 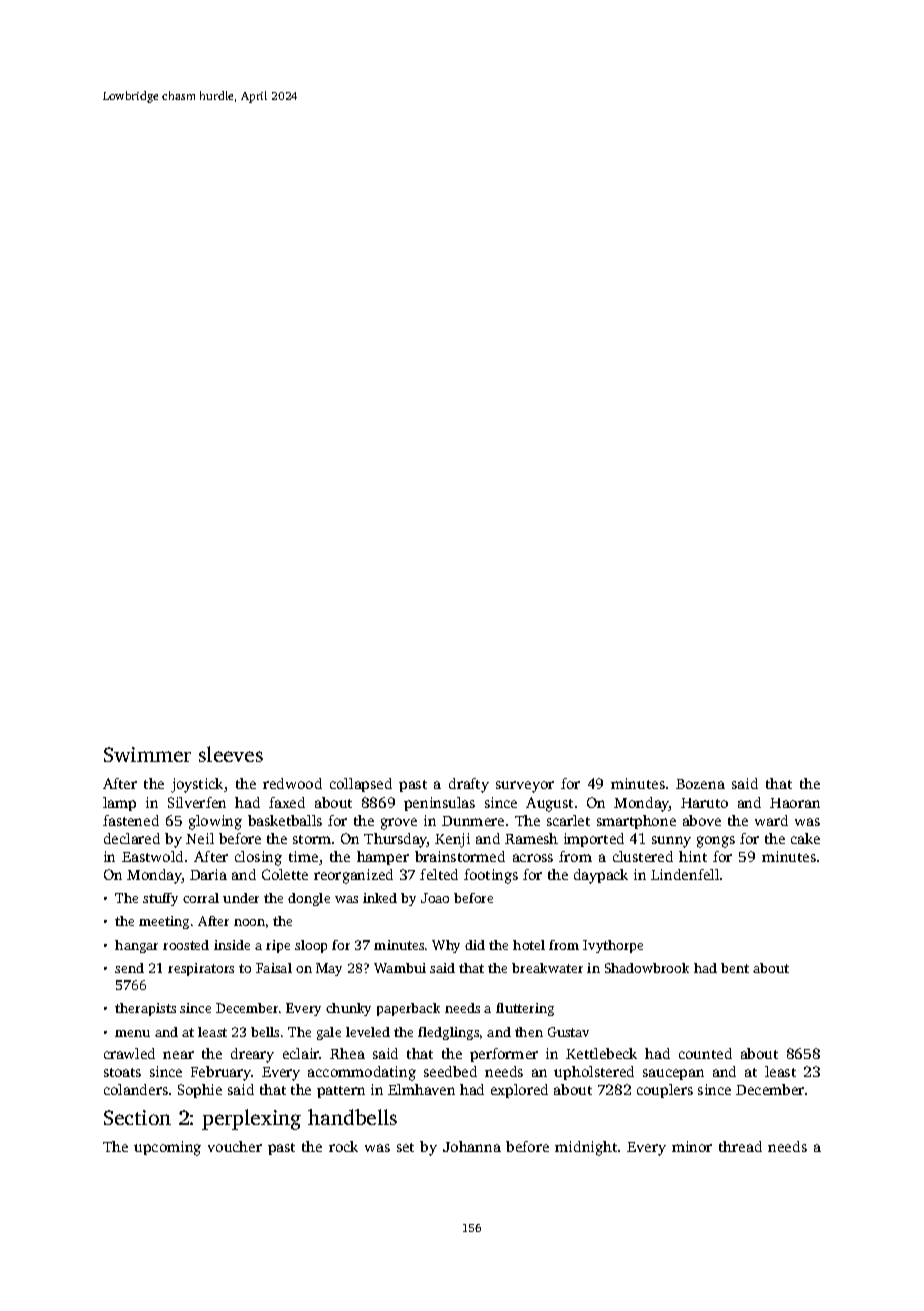 What do you see at coordinates (200, 1091) in the screenshot?
I see `Sophie` at bounding box center [200, 1091].
